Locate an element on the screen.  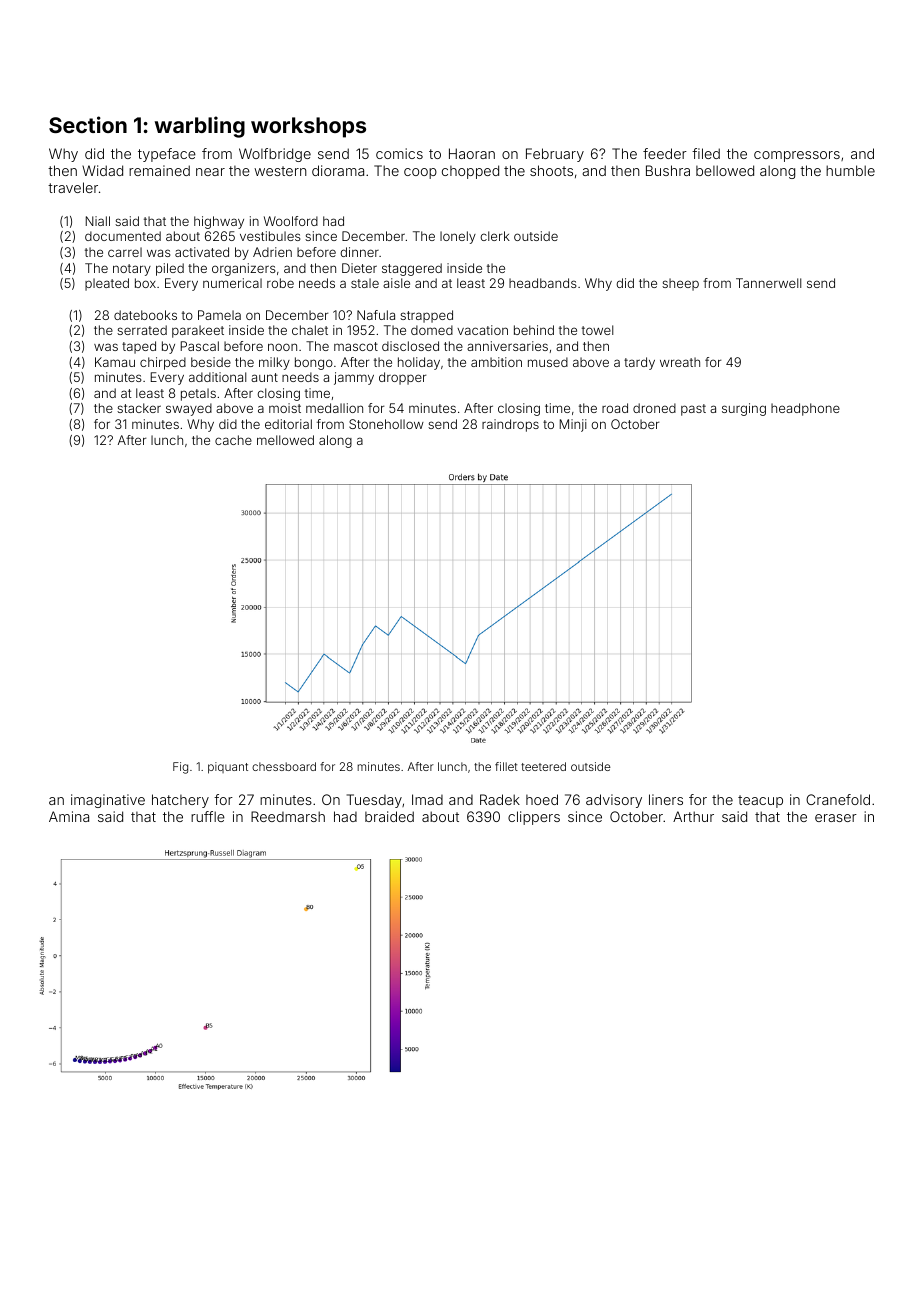
shoots is located at coordinates (551, 170).
